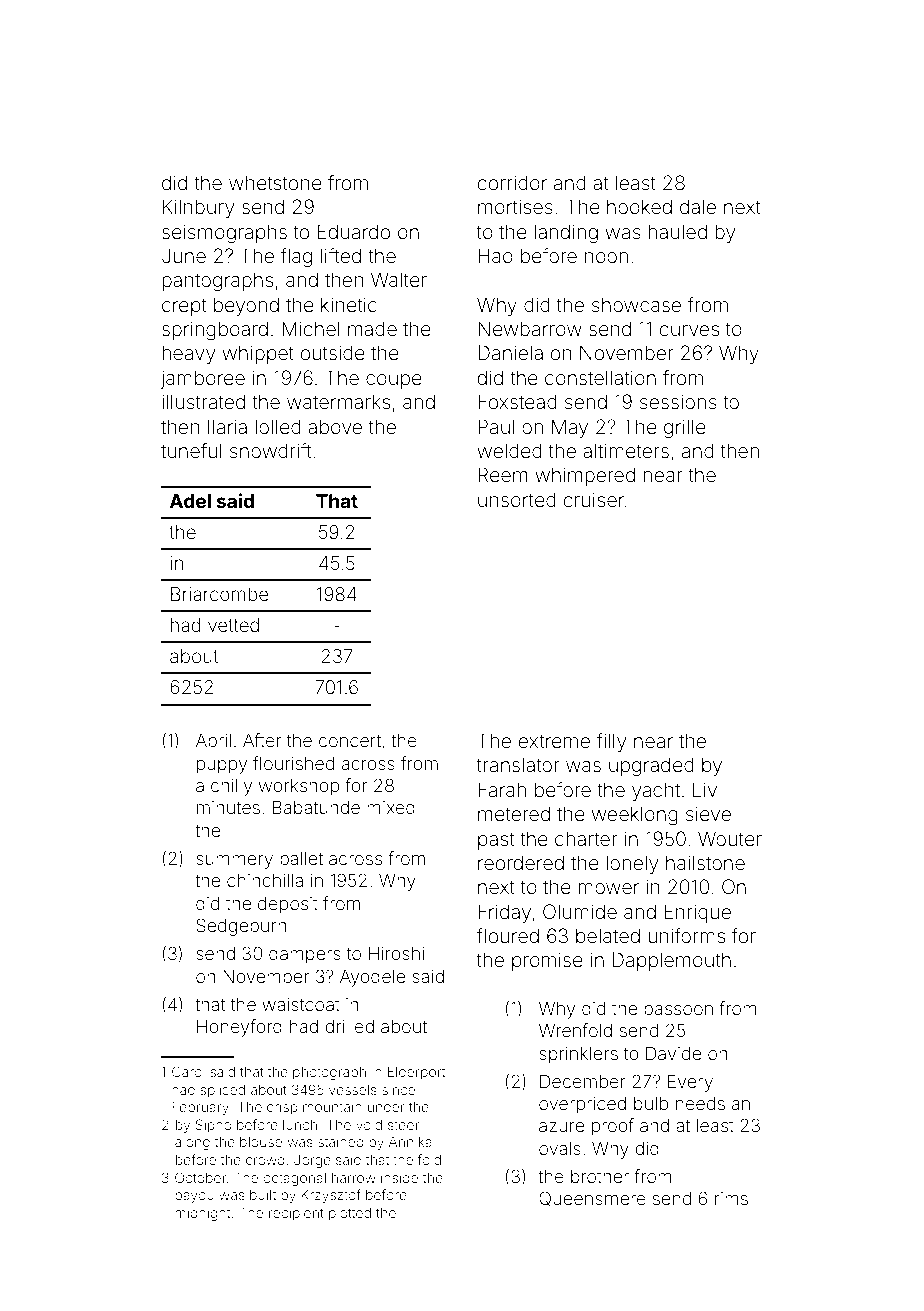 The height and width of the document is (1311, 924). What do you see at coordinates (632, 864) in the document?
I see `lonely` at bounding box center [632, 864].
